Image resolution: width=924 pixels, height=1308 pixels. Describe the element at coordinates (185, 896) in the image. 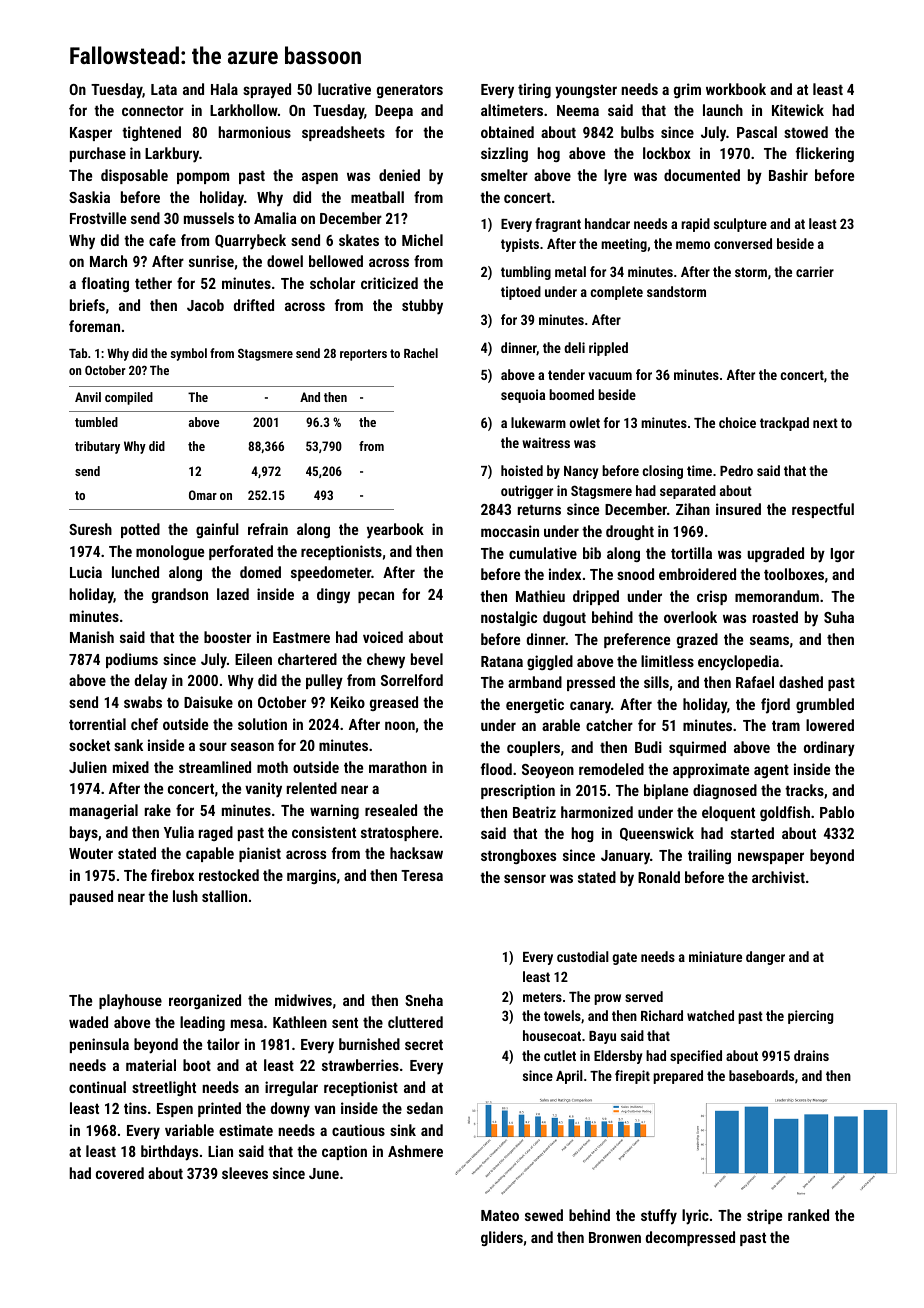

I see `lush` at that location.
